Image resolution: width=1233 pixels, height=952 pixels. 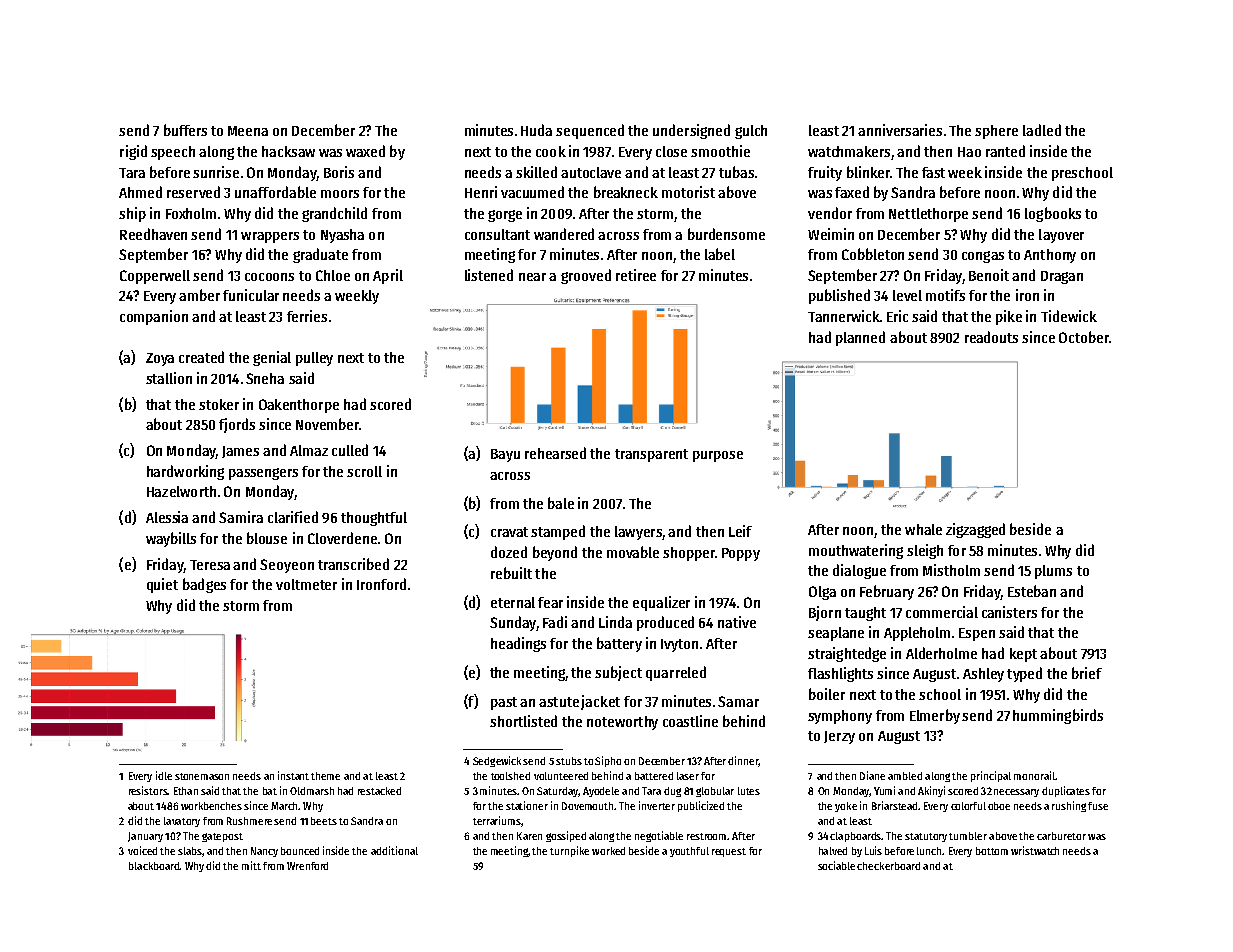 What do you see at coordinates (622, 723) in the screenshot?
I see `noteworthy` at bounding box center [622, 723].
